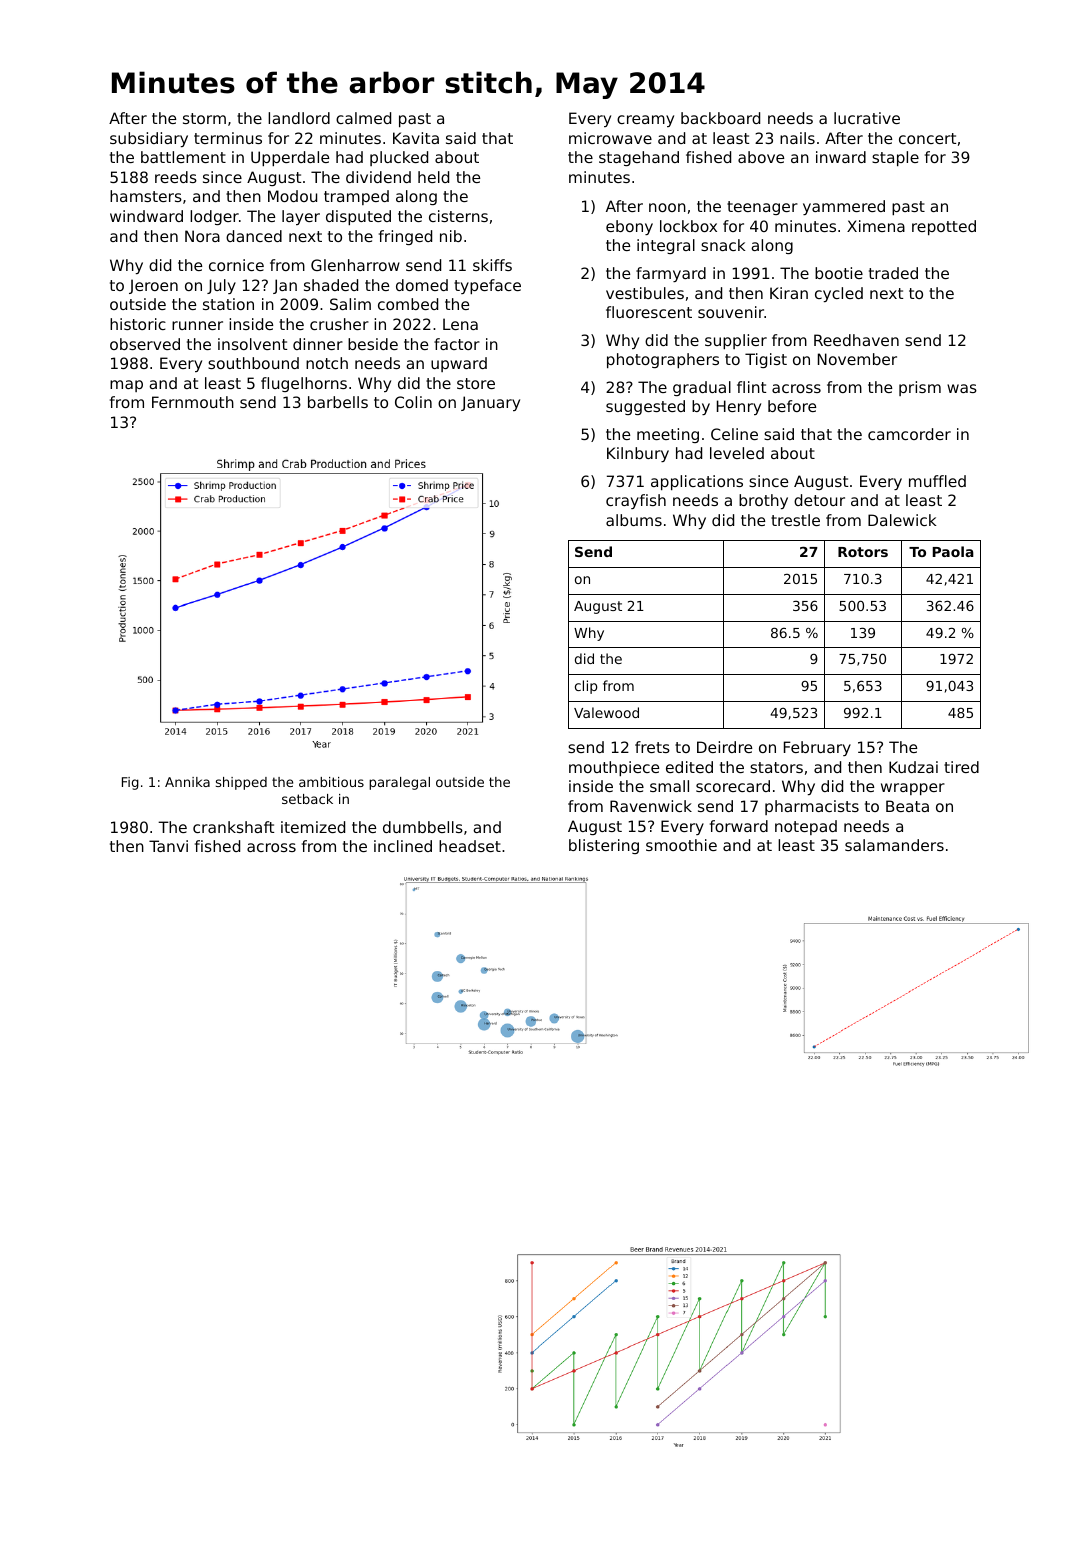  Describe the element at coordinates (953, 551) in the screenshot. I see `Paola` at that location.
